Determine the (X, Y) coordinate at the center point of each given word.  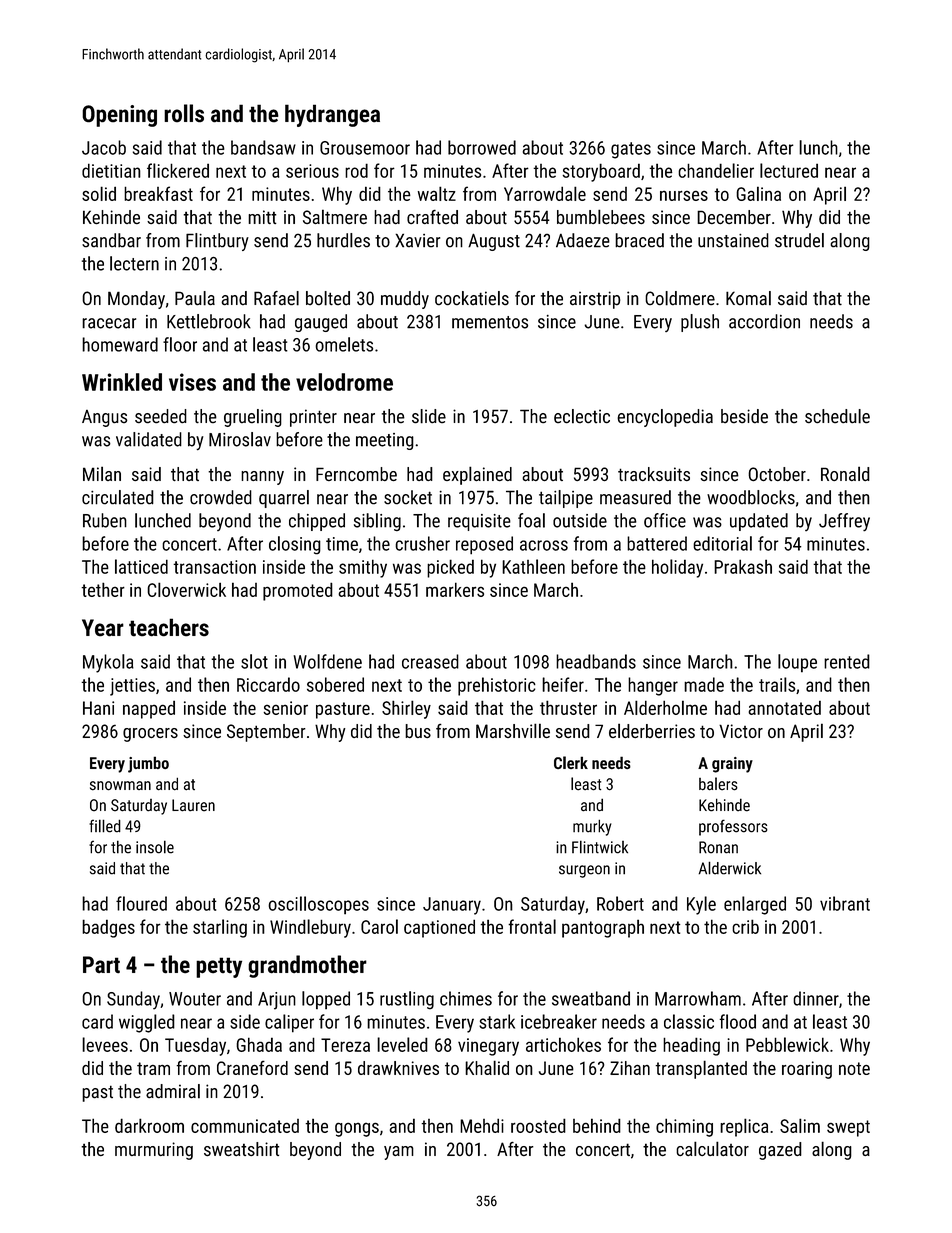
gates (631, 150)
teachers (169, 627)
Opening (119, 116)
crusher (422, 543)
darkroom (149, 1125)
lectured (789, 170)
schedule (837, 416)
